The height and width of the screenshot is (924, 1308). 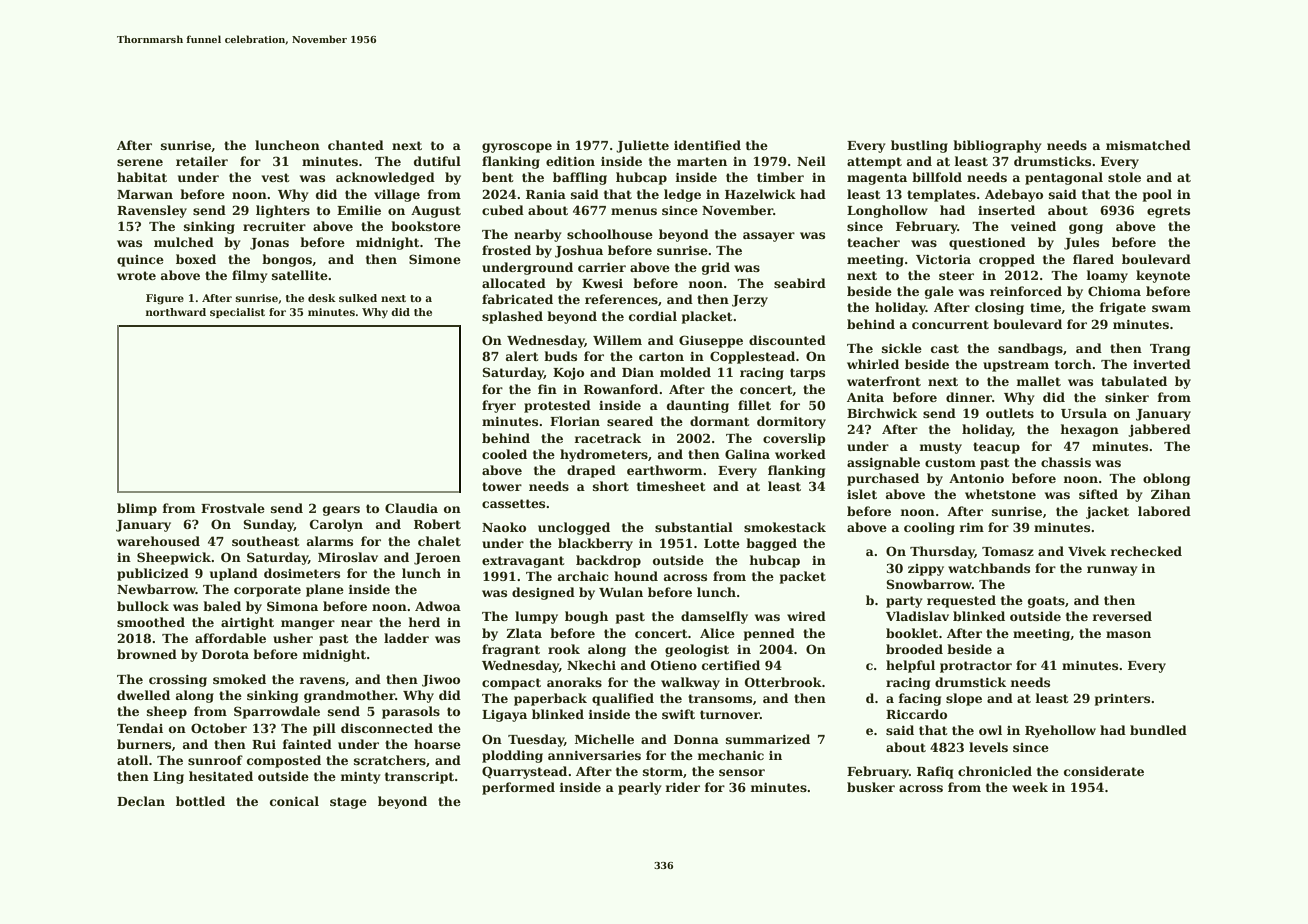 What do you see at coordinates (237, 313) in the screenshot?
I see `specialist` at bounding box center [237, 313].
